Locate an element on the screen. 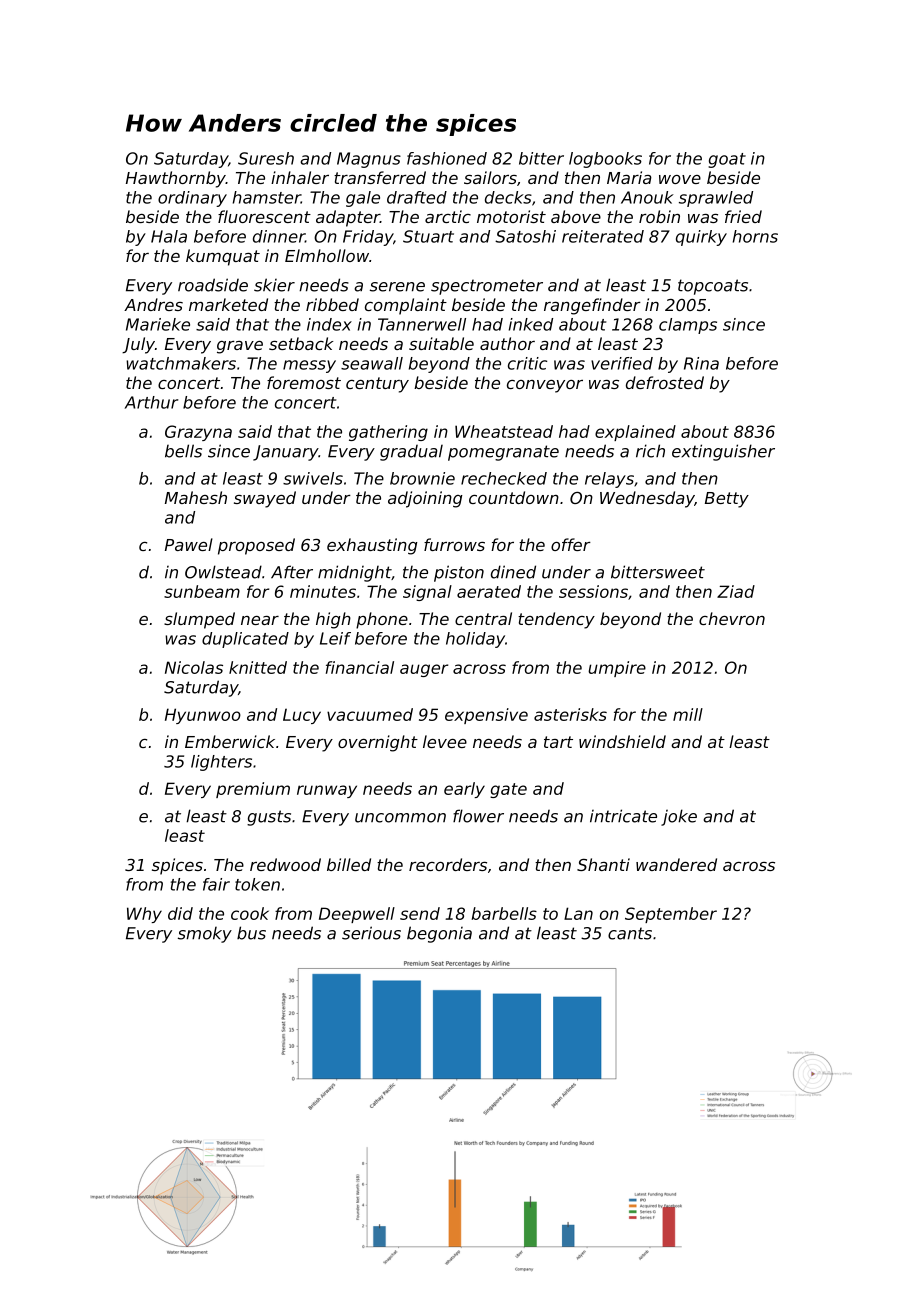 Image resolution: width=908 pixels, height=1316 pixels. Grazyna is located at coordinates (198, 433).
